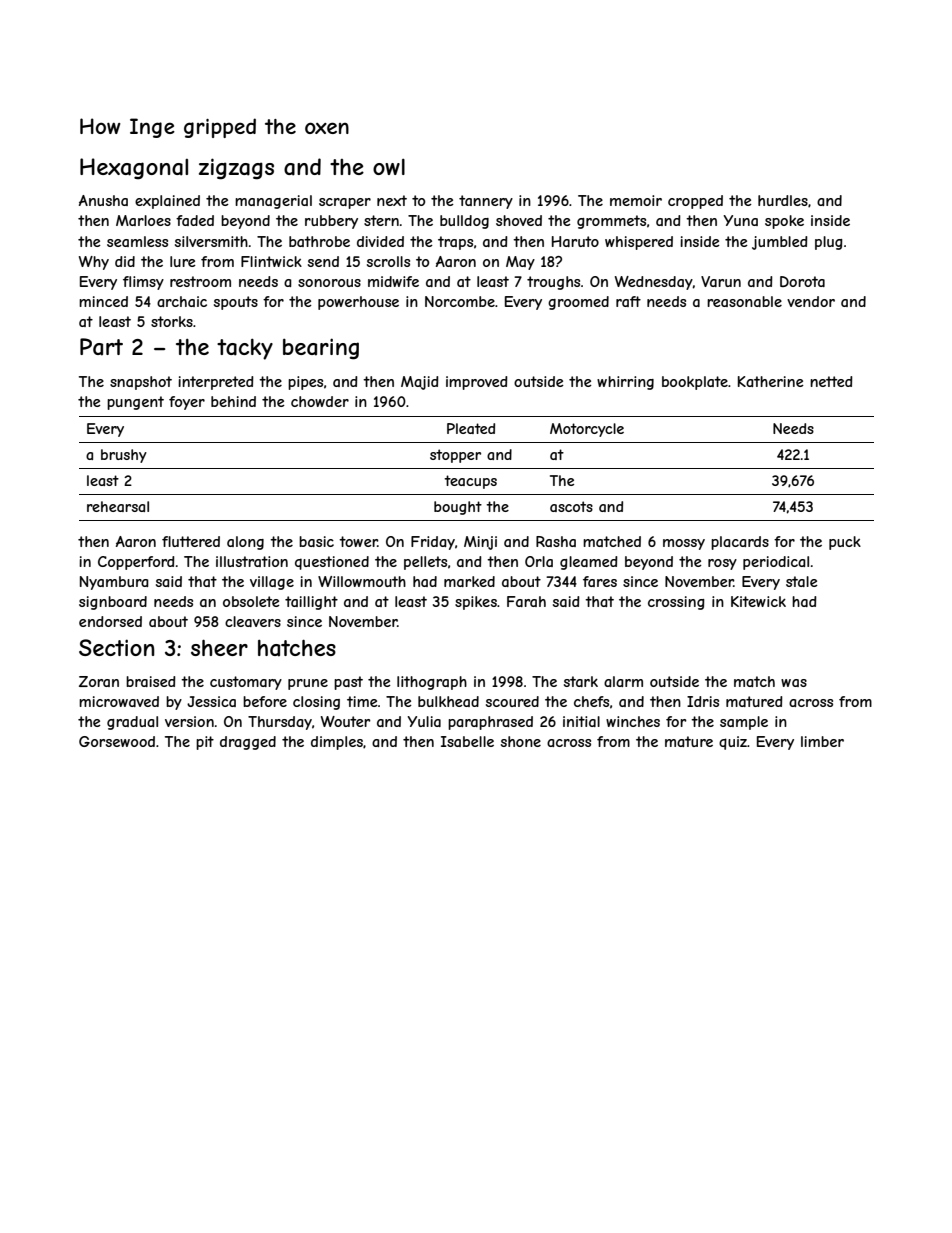  Describe the element at coordinates (822, 741) in the screenshot. I see `limber` at that location.
